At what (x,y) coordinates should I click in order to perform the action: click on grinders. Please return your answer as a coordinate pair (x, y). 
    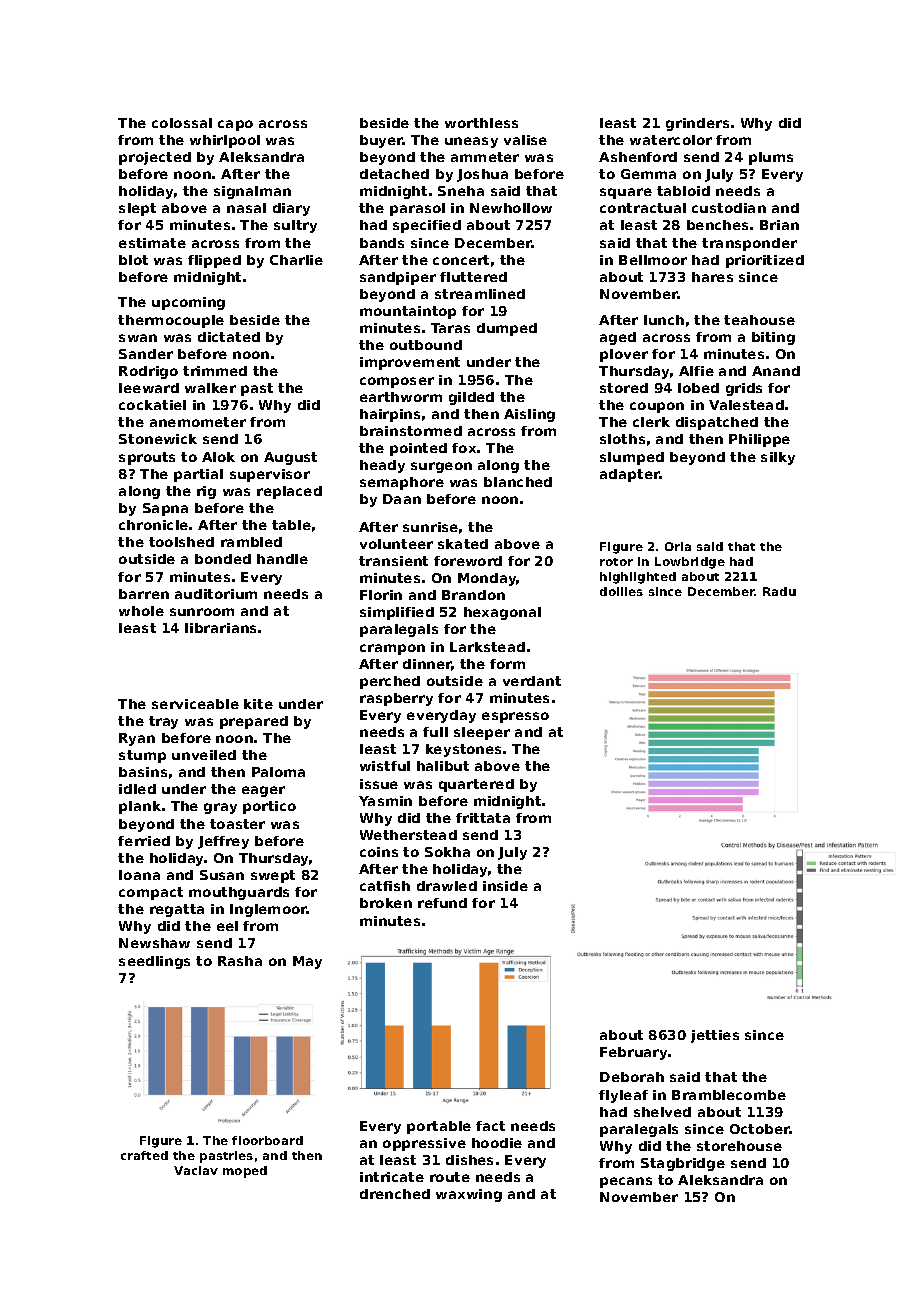
    Looking at the image, I should click on (697, 124).
